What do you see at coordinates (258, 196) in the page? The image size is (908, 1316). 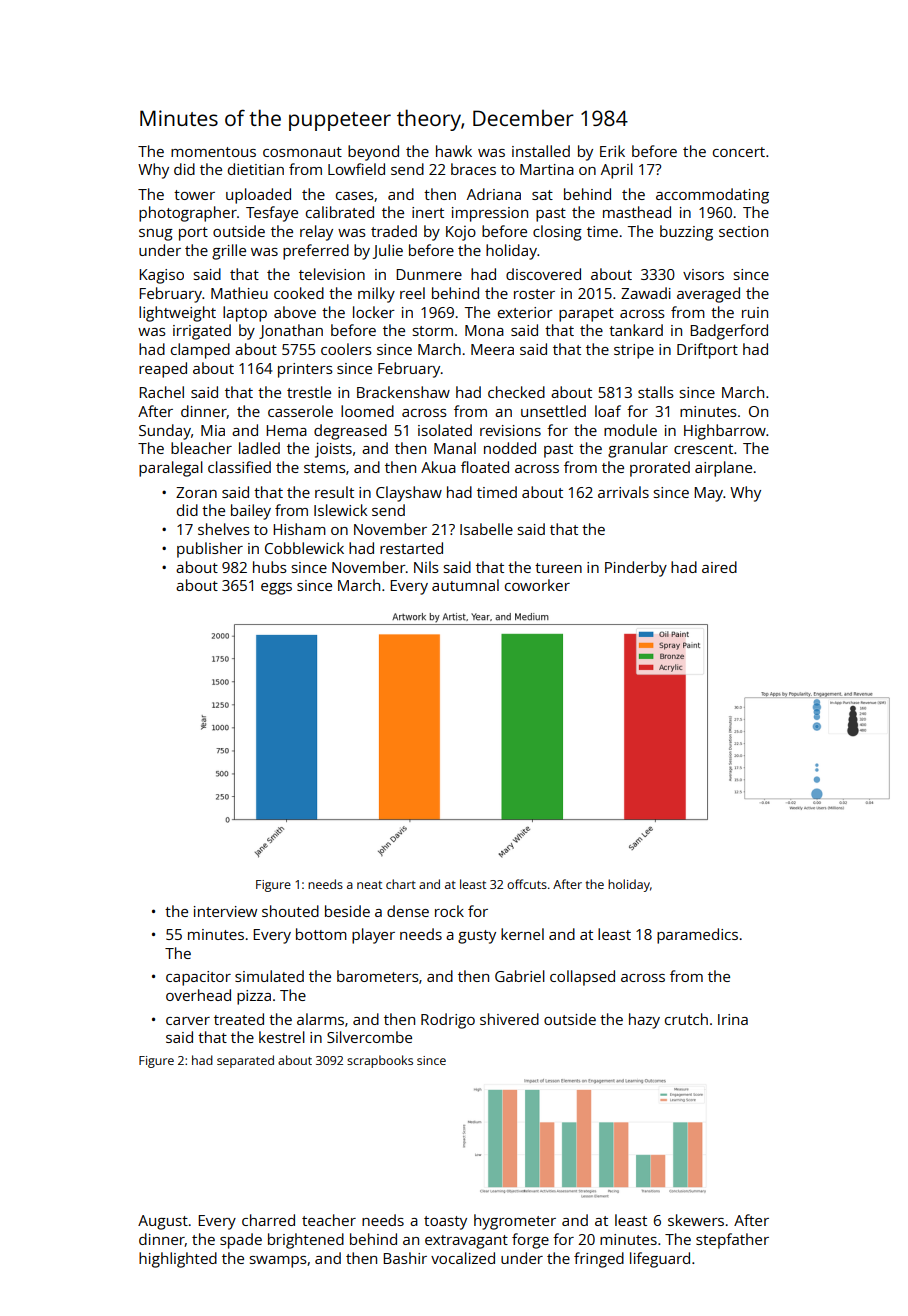 I see `uploaded` at bounding box center [258, 196].
